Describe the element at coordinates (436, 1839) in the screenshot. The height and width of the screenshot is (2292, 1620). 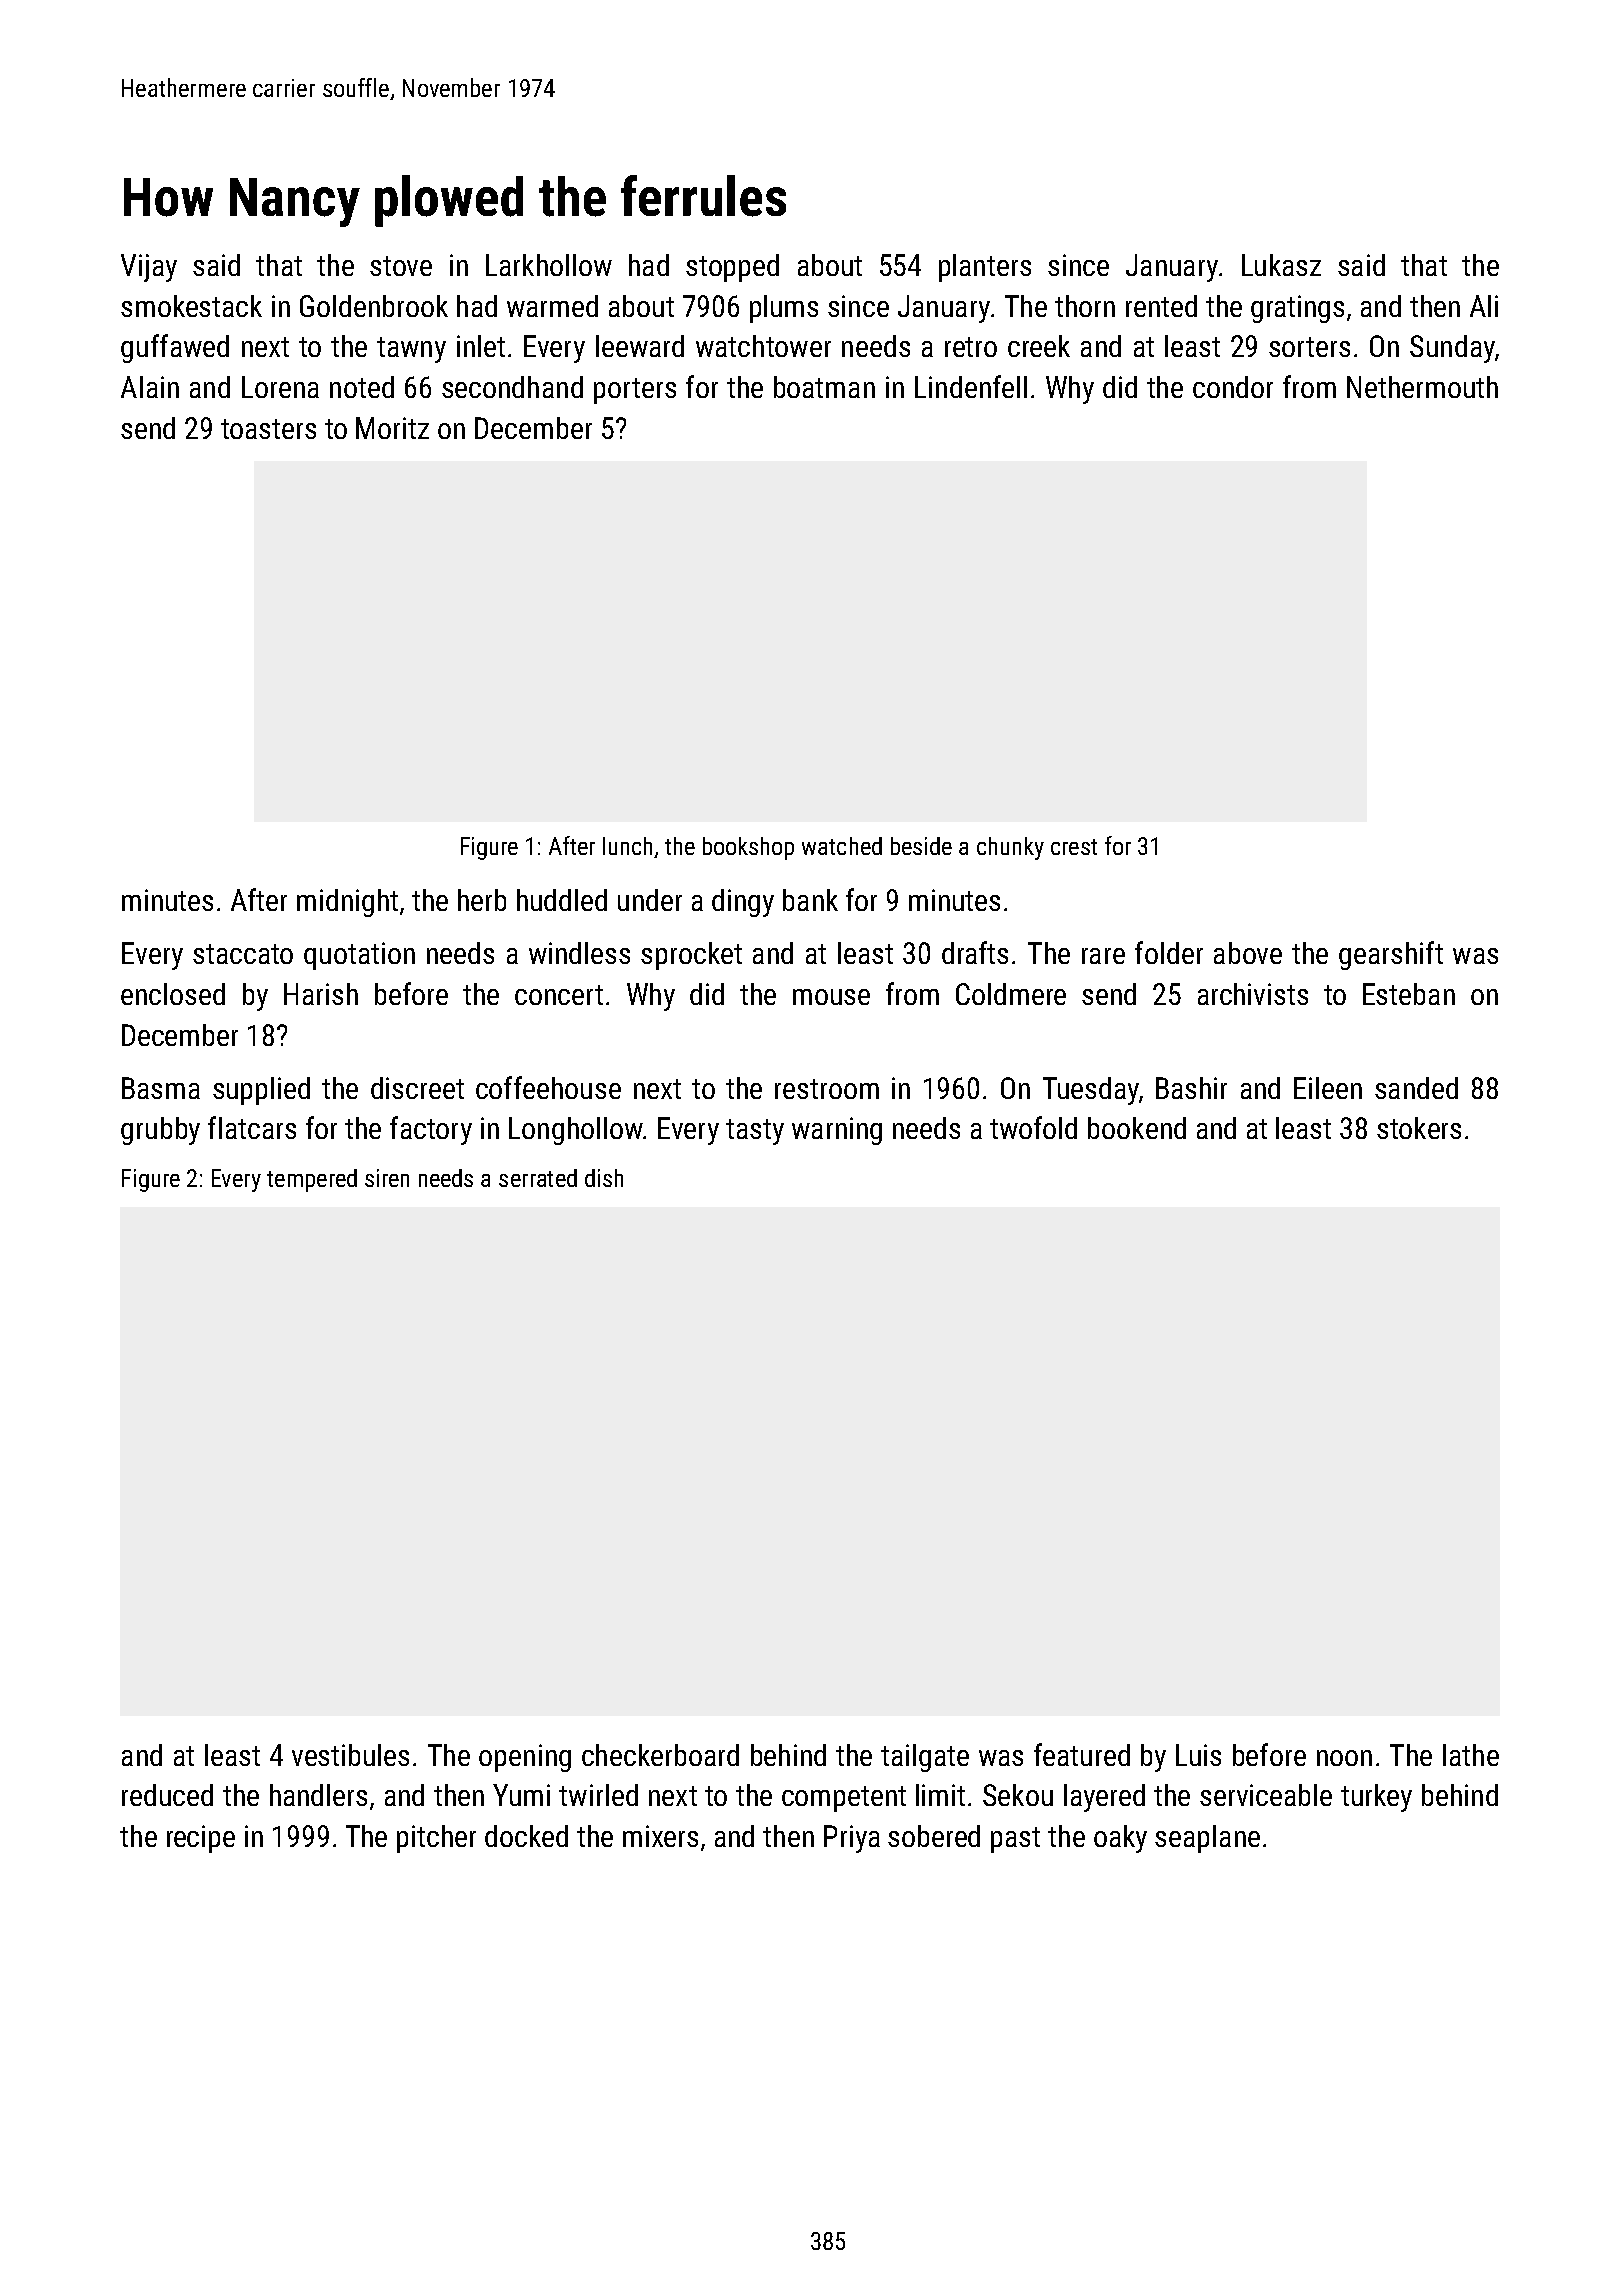
I see `pitcher` at that location.
